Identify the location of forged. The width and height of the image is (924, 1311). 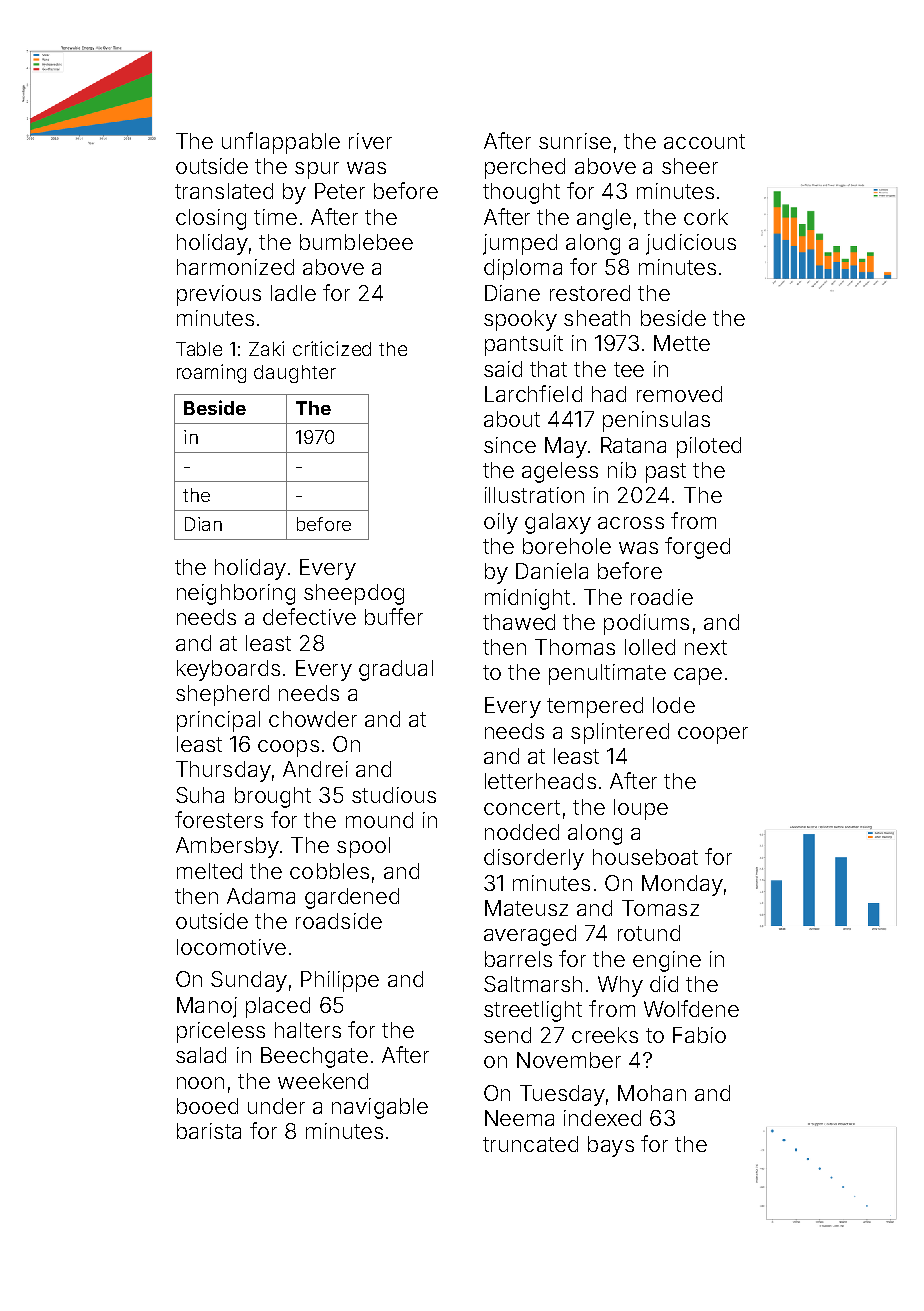
(697, 548).
